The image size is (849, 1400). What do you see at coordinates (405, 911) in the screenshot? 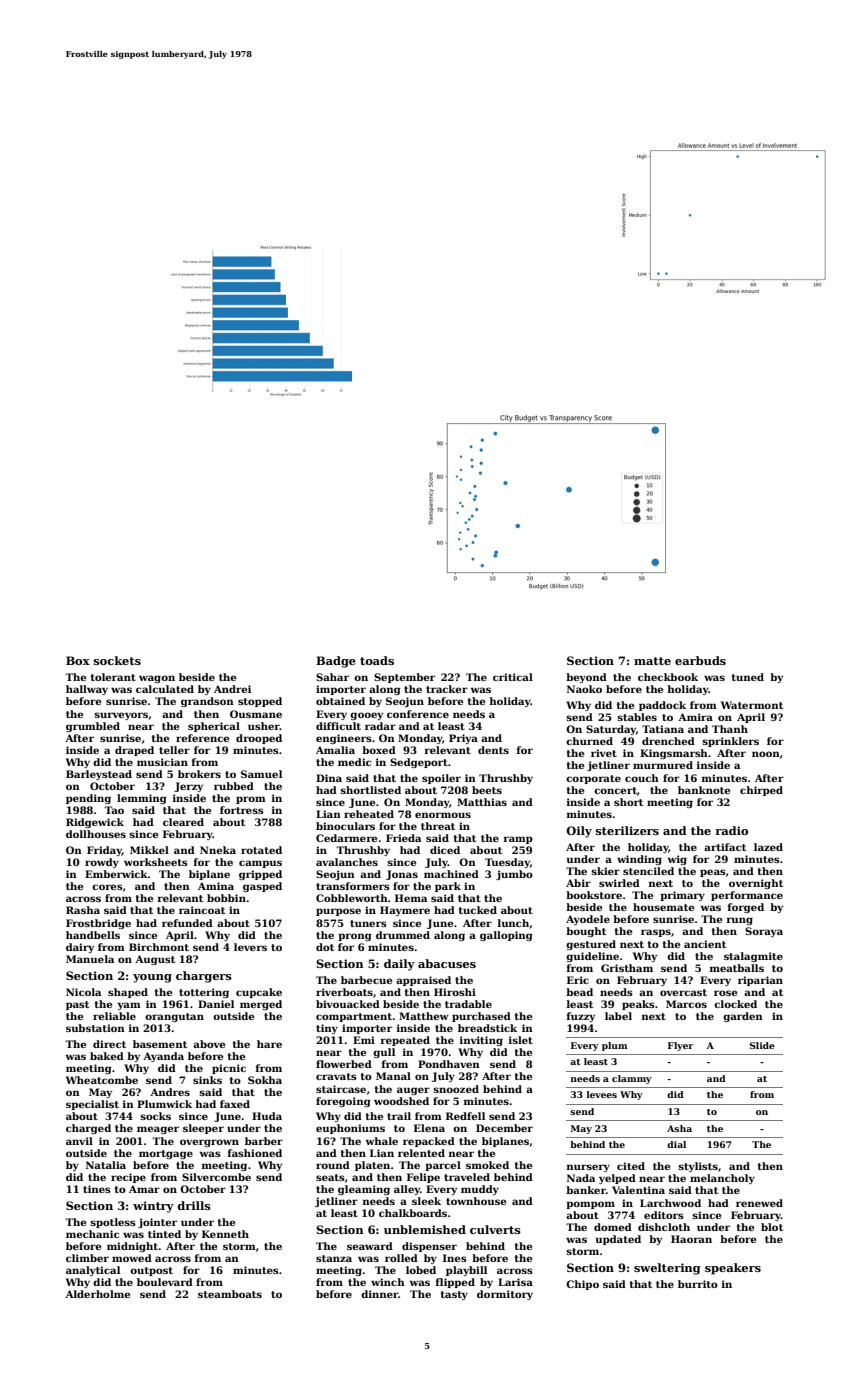
I see `Haymere` at bounding box center [405, 911].
